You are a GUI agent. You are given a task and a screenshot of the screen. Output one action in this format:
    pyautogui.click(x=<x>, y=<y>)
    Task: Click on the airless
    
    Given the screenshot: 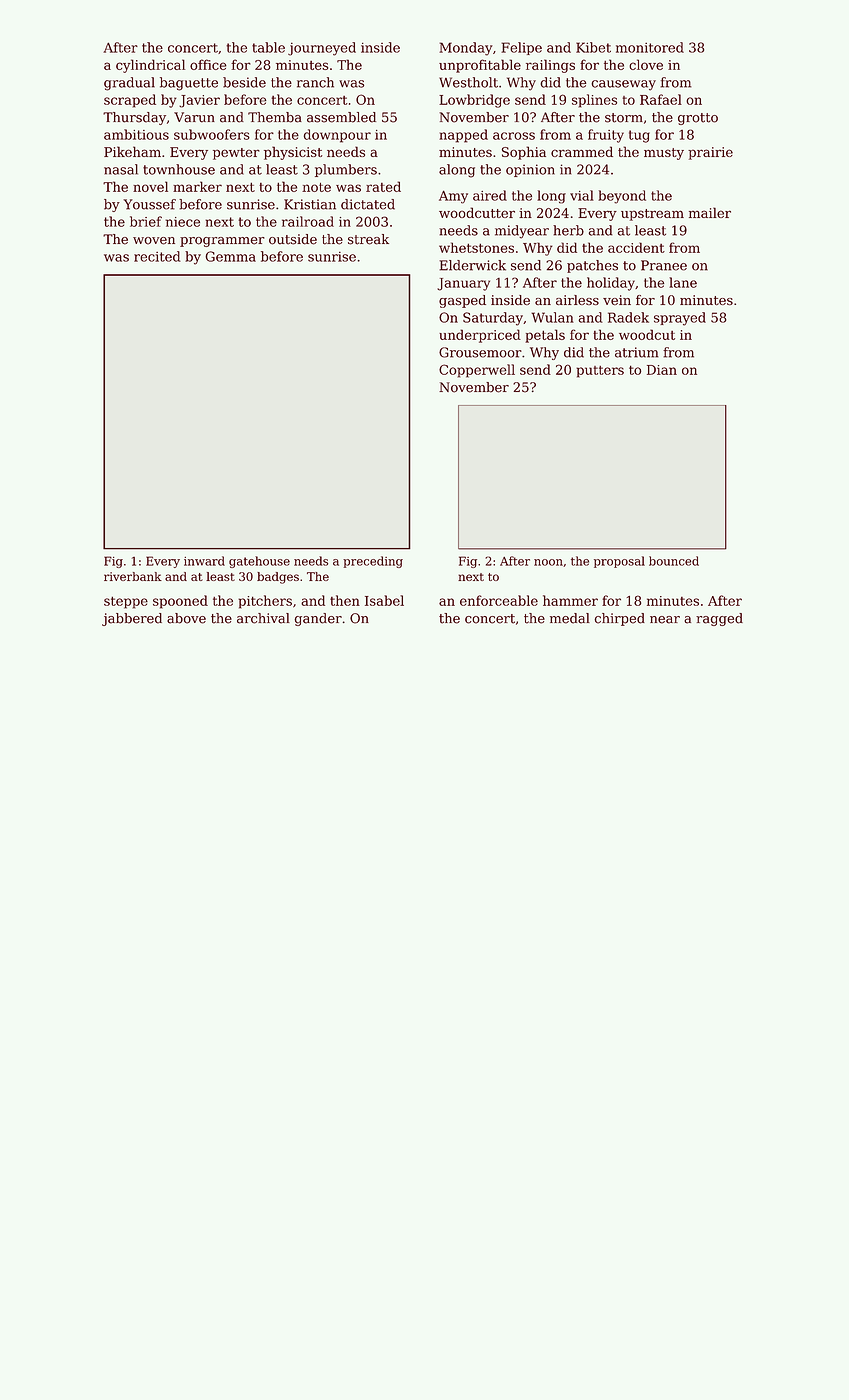 What is the action you would take?
    pyautogui.click(x=577, y=300)
